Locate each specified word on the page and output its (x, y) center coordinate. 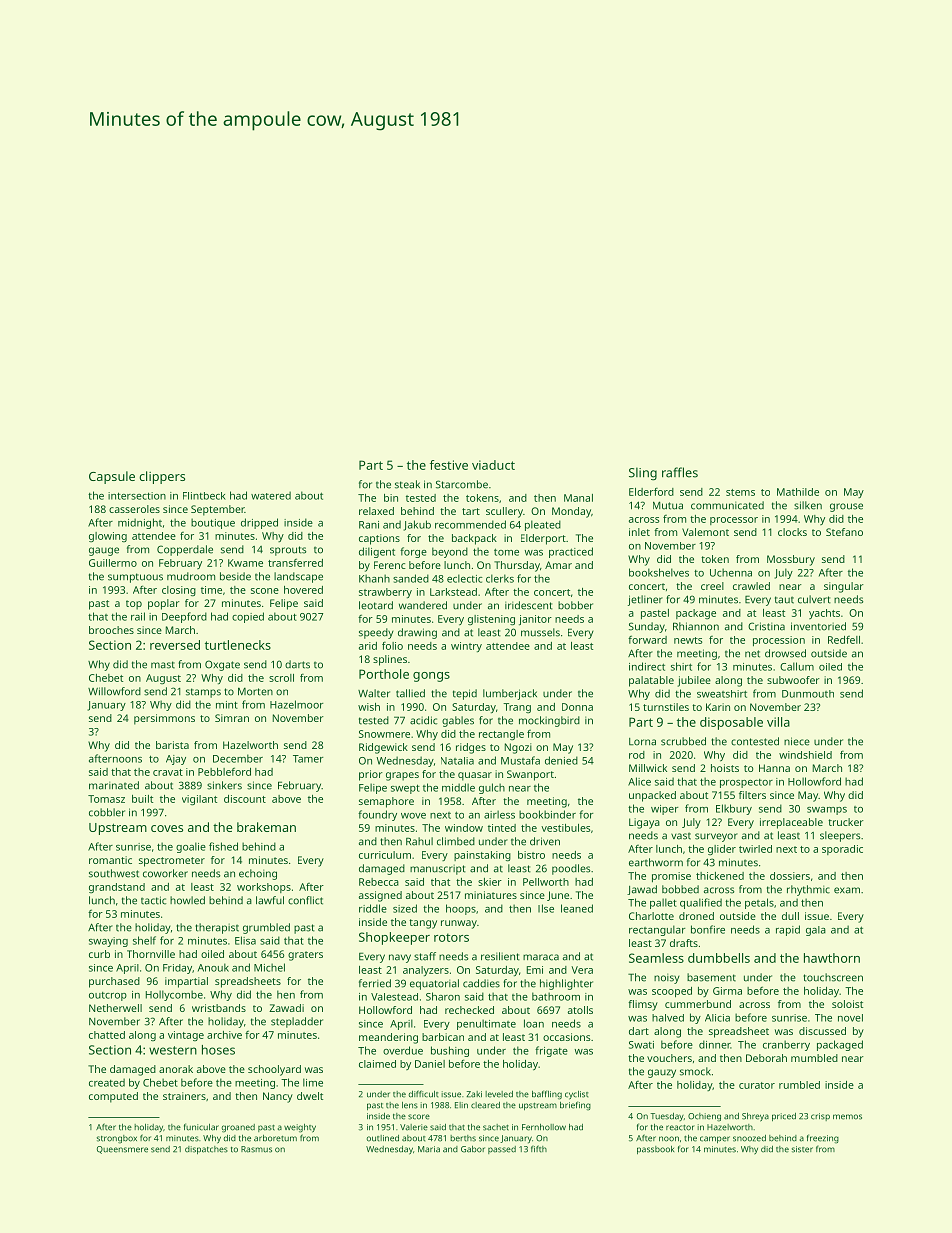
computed (113, 1097)
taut (784, 600)
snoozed (749, 1138)
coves (167, 828)
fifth (539, 1148)
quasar (475, 776)
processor (734, 521)
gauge (104, 551)
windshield (805, 755)
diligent (377, 552)
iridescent (529, 605)
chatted (107, 1035)
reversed (175, 645)
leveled (499, 1094)
